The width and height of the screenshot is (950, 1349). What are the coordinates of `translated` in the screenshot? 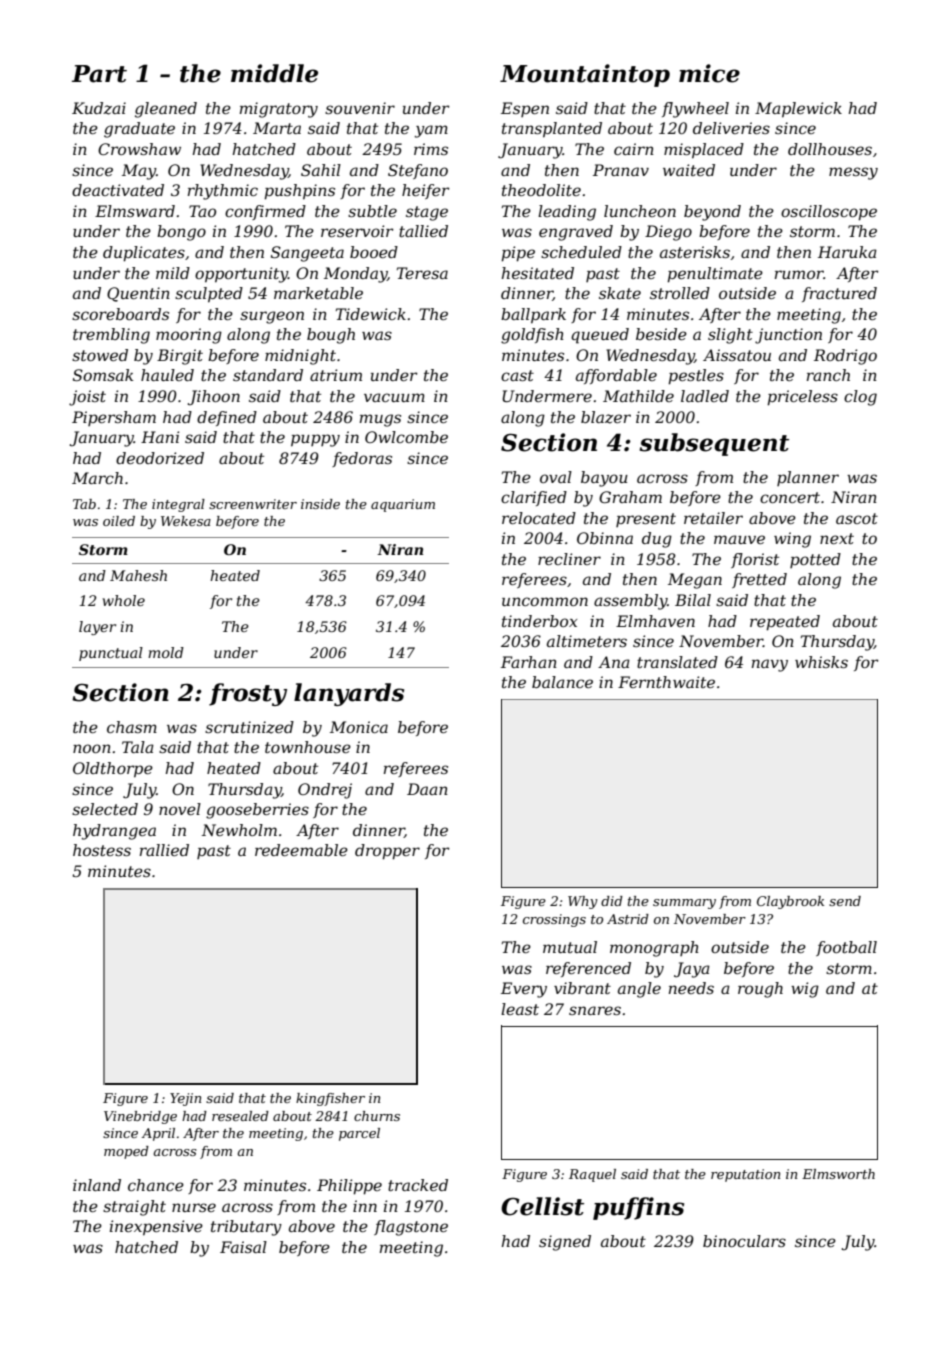 It's located at (677, 662).
